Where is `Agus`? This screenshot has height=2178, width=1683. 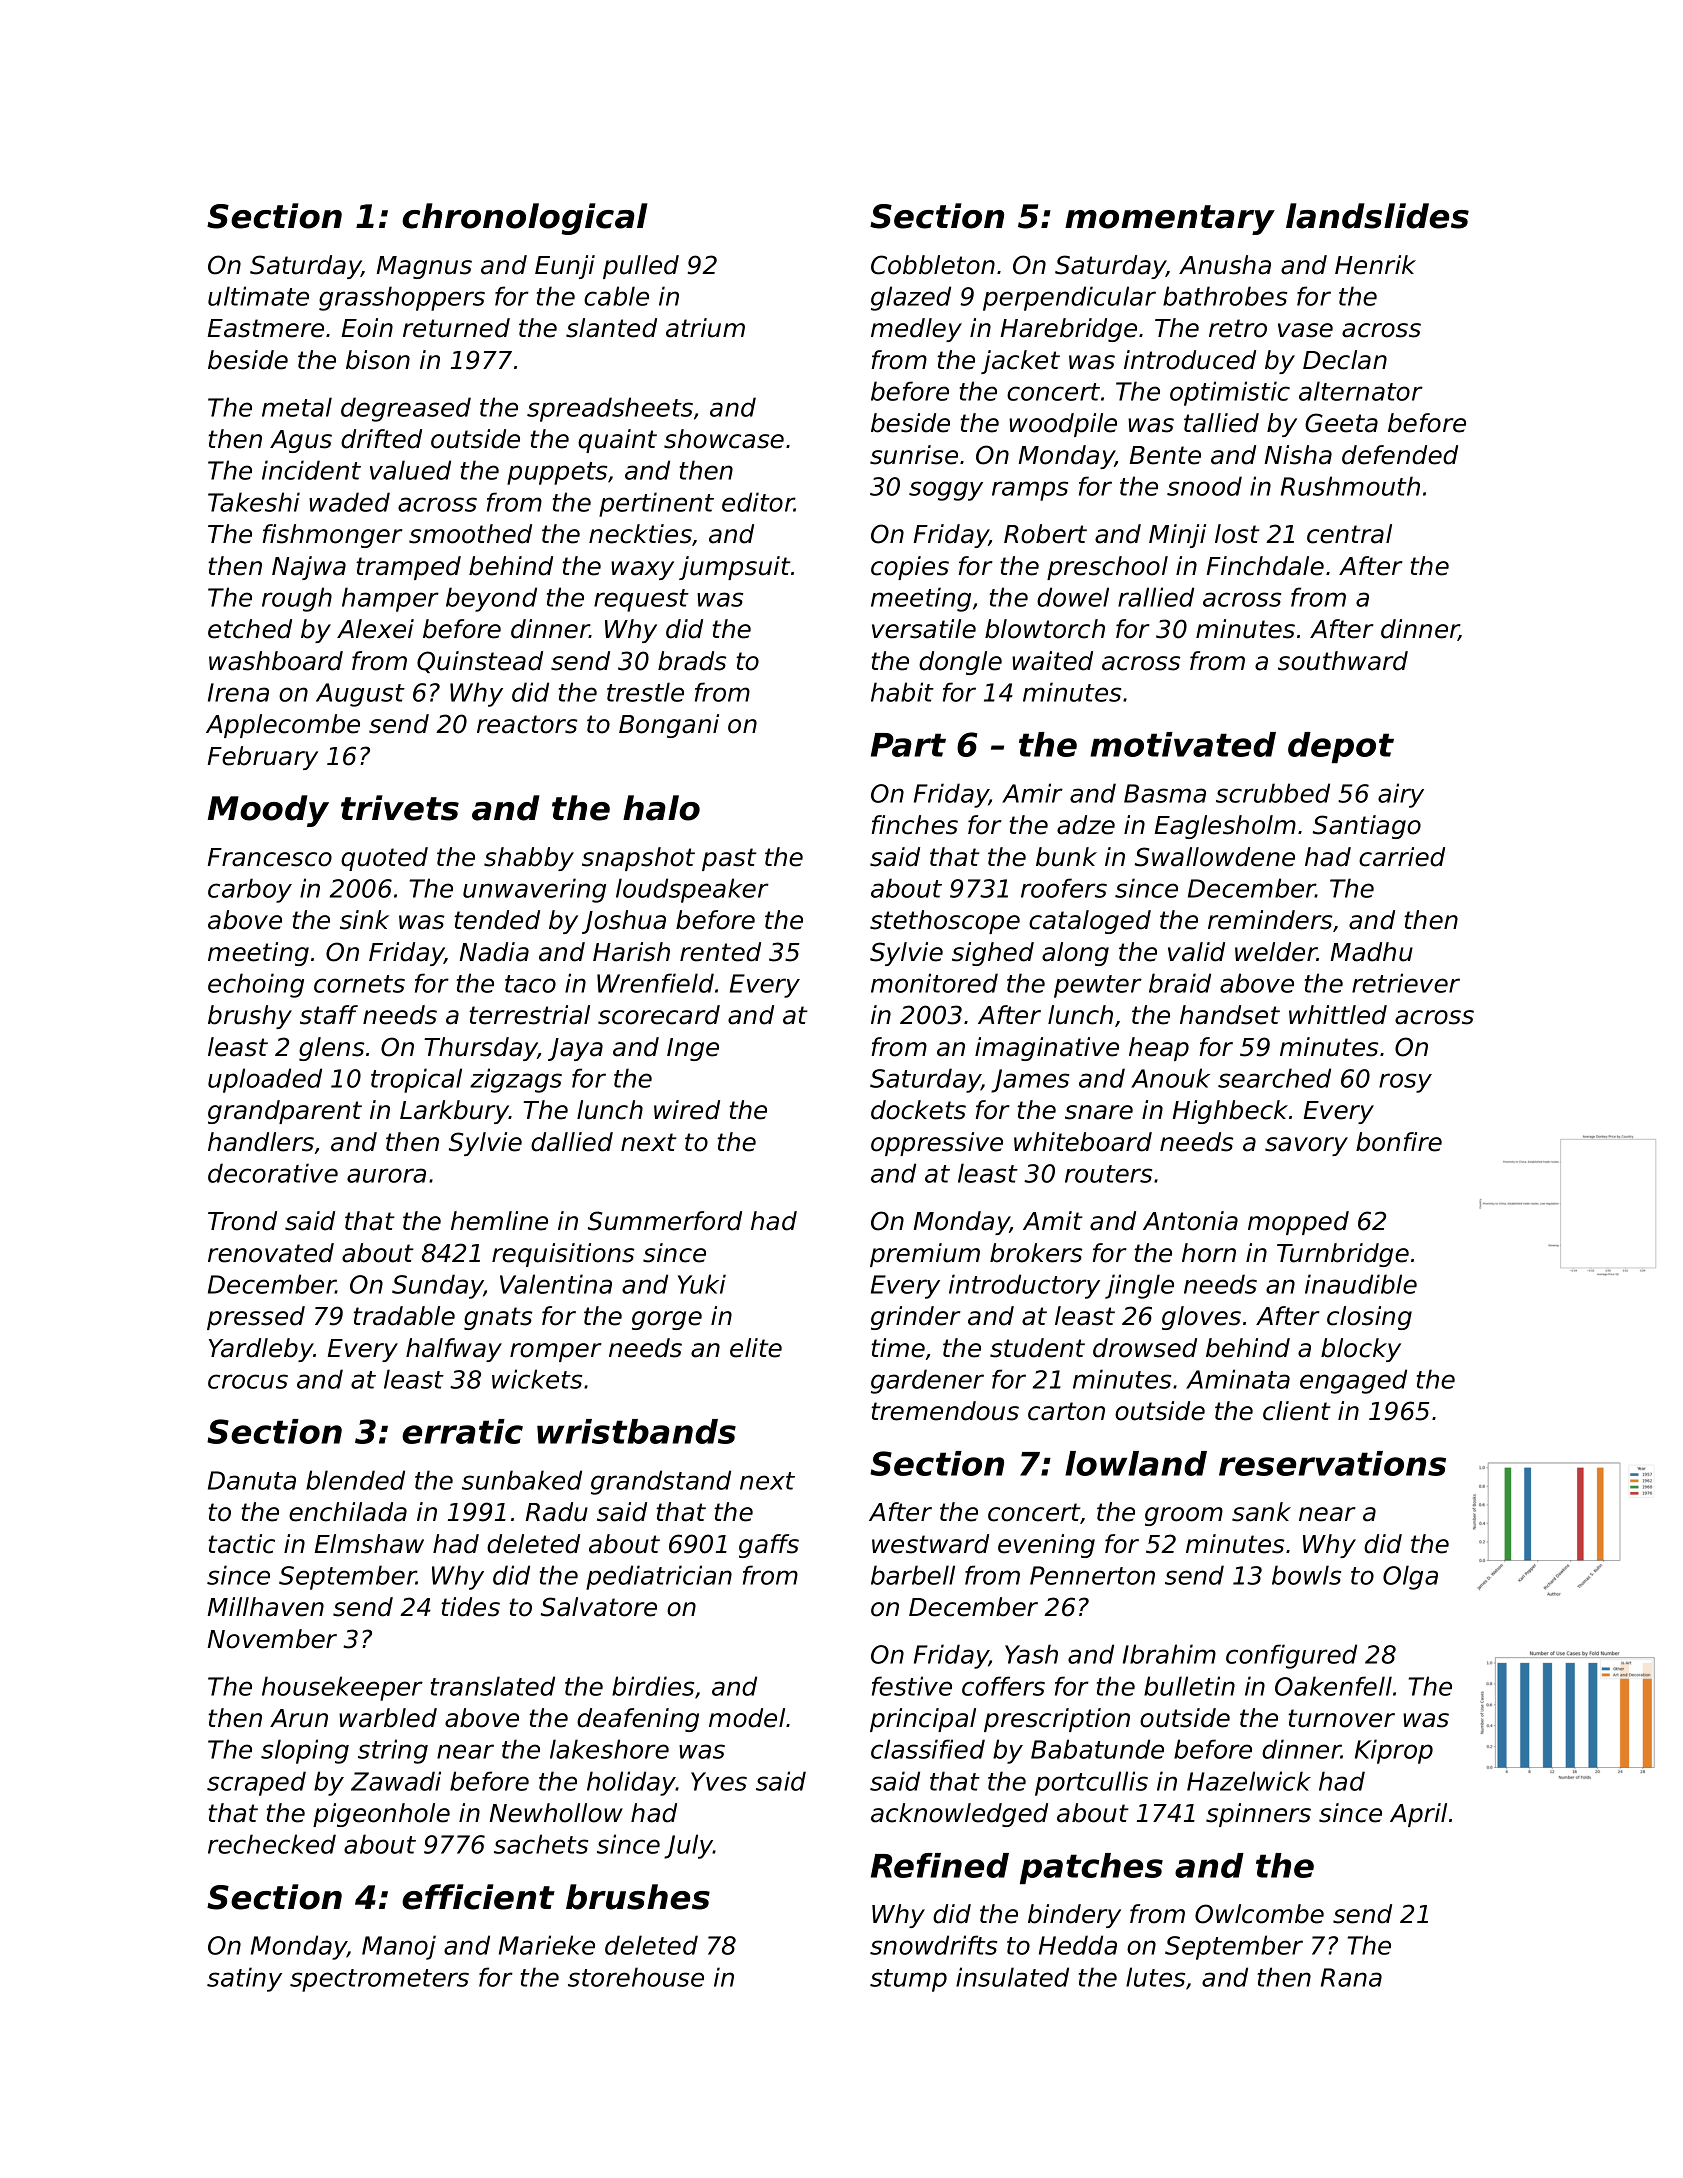
Agus is located at coordinates (301, 441).
